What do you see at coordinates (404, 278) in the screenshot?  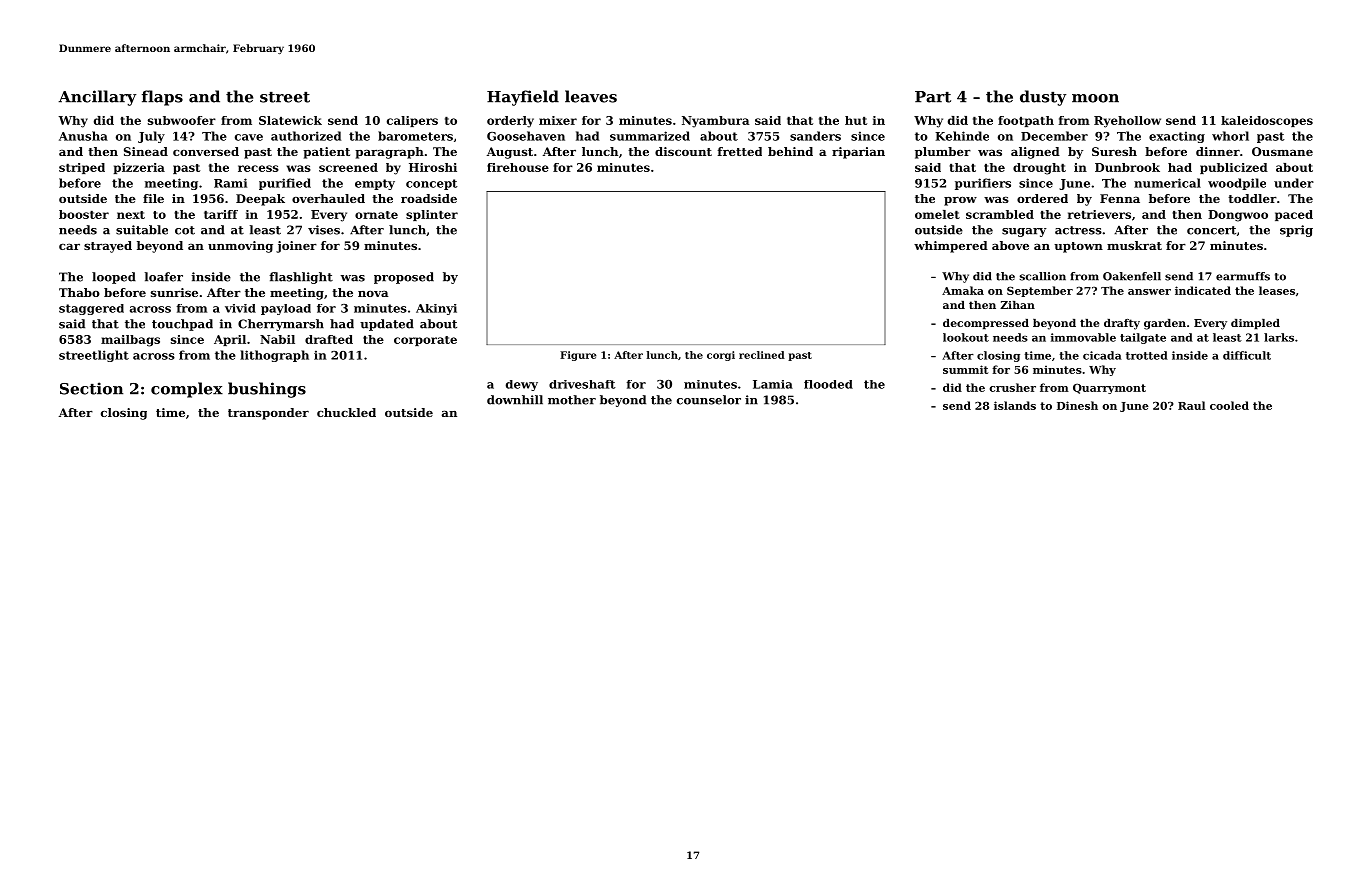 I see `proposed` at bounding box center [404, 278].
